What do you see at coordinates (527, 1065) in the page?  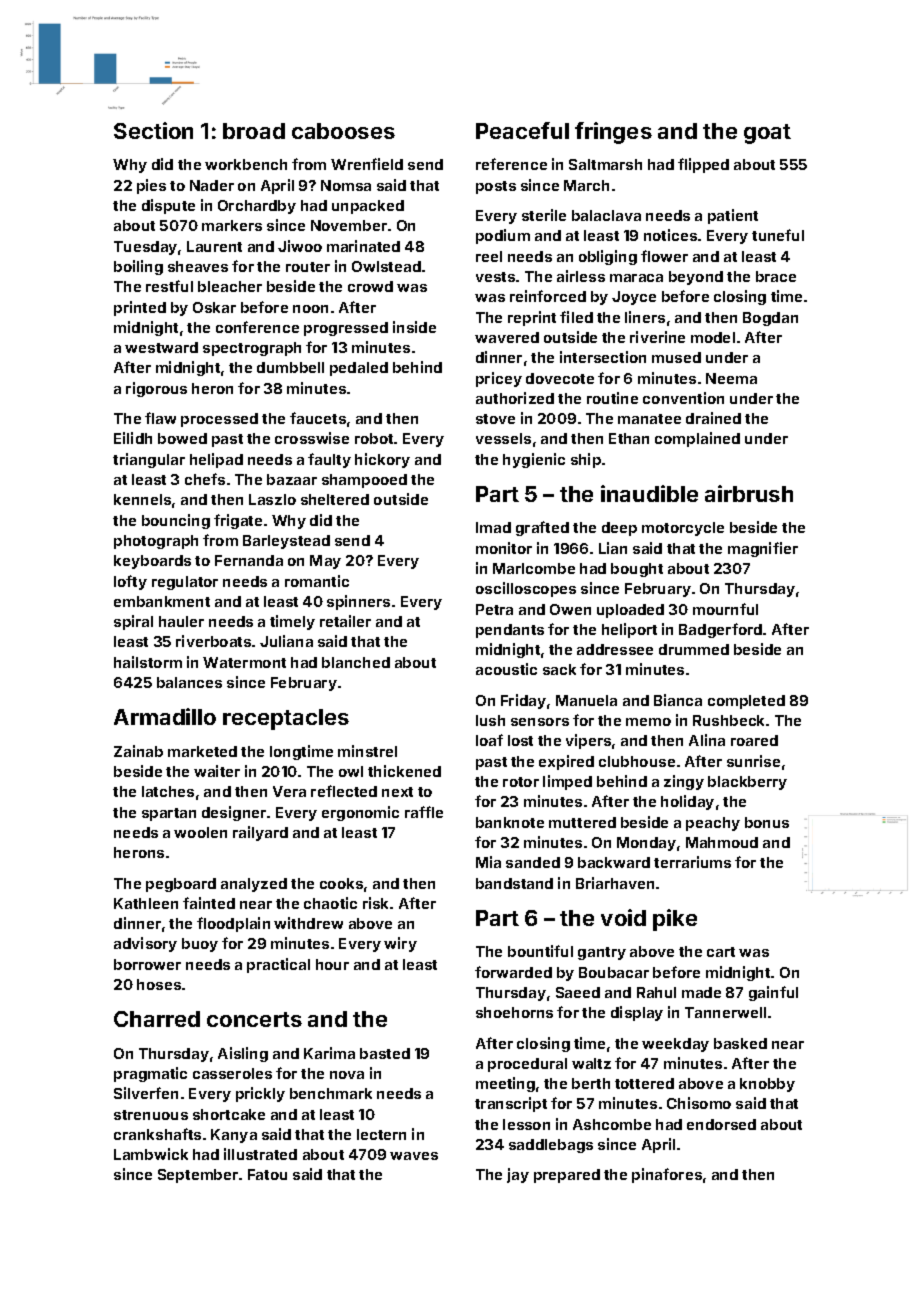 I see `procedural` at bounding box center [527, 1065].
